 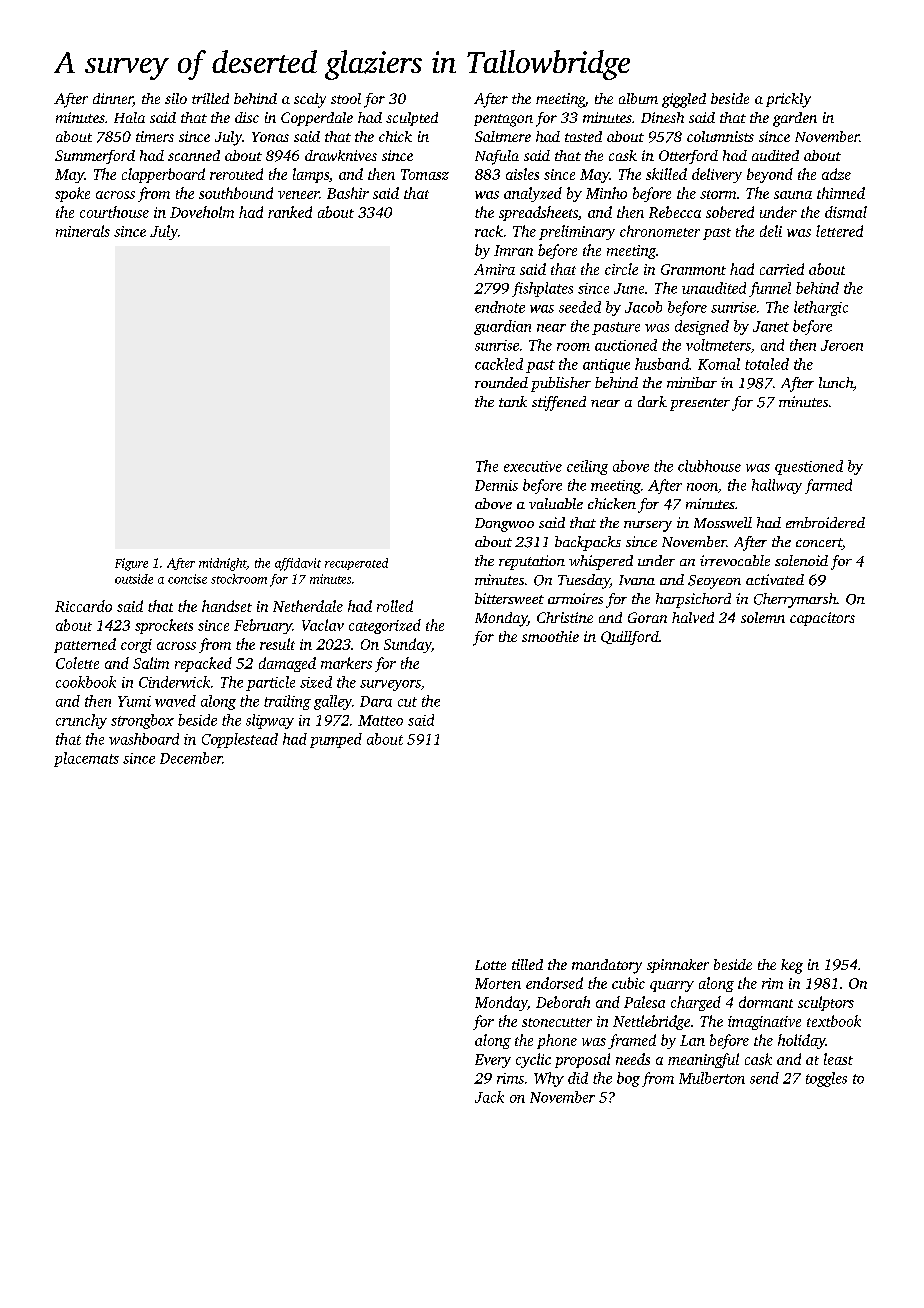 What do you see at coordinates (490, 965) in the screenshot?
I see `Lotte` at bounding box center [490, 965].
